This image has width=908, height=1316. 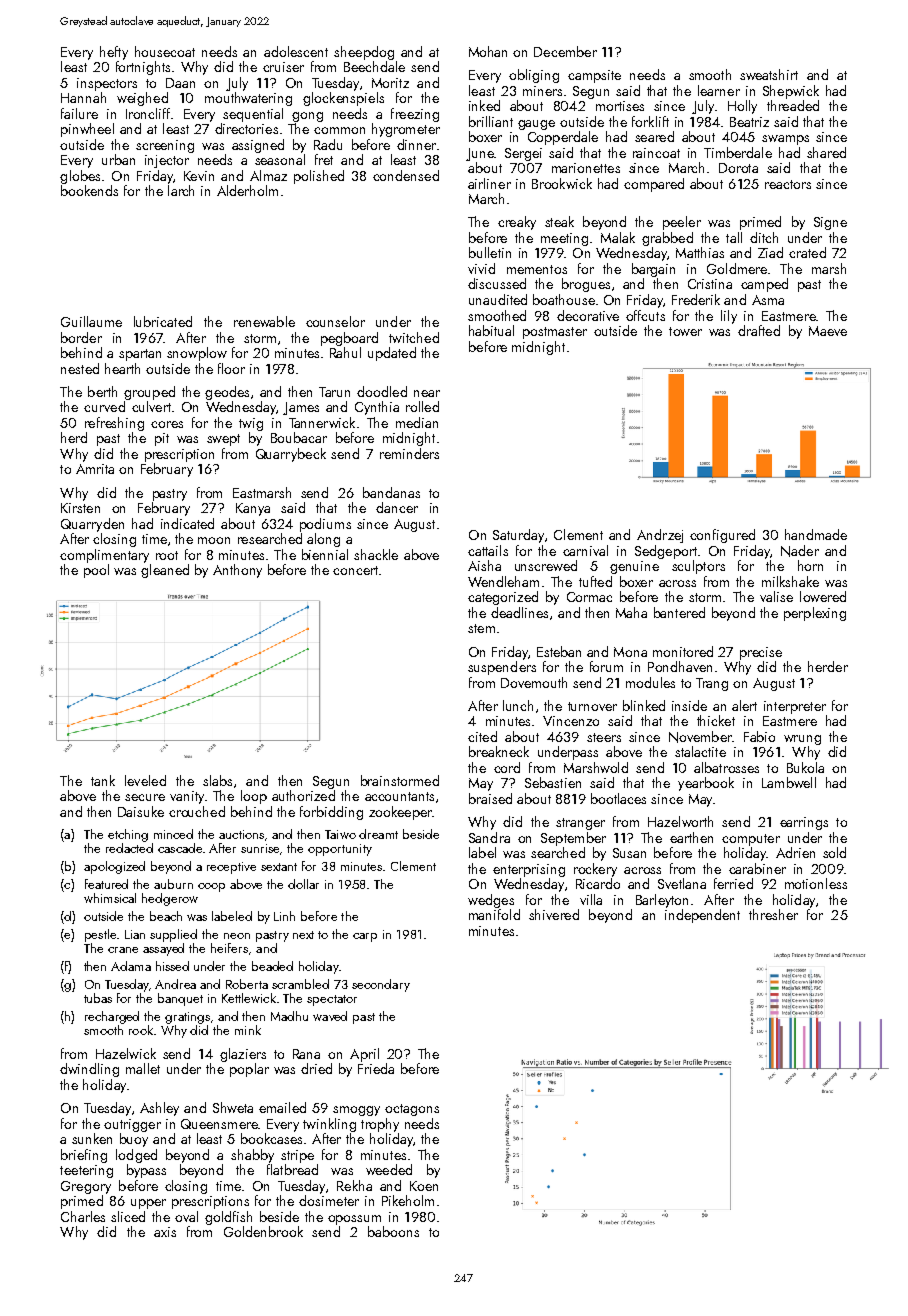 I want to click on creaky, so click(x=517, y=223).
